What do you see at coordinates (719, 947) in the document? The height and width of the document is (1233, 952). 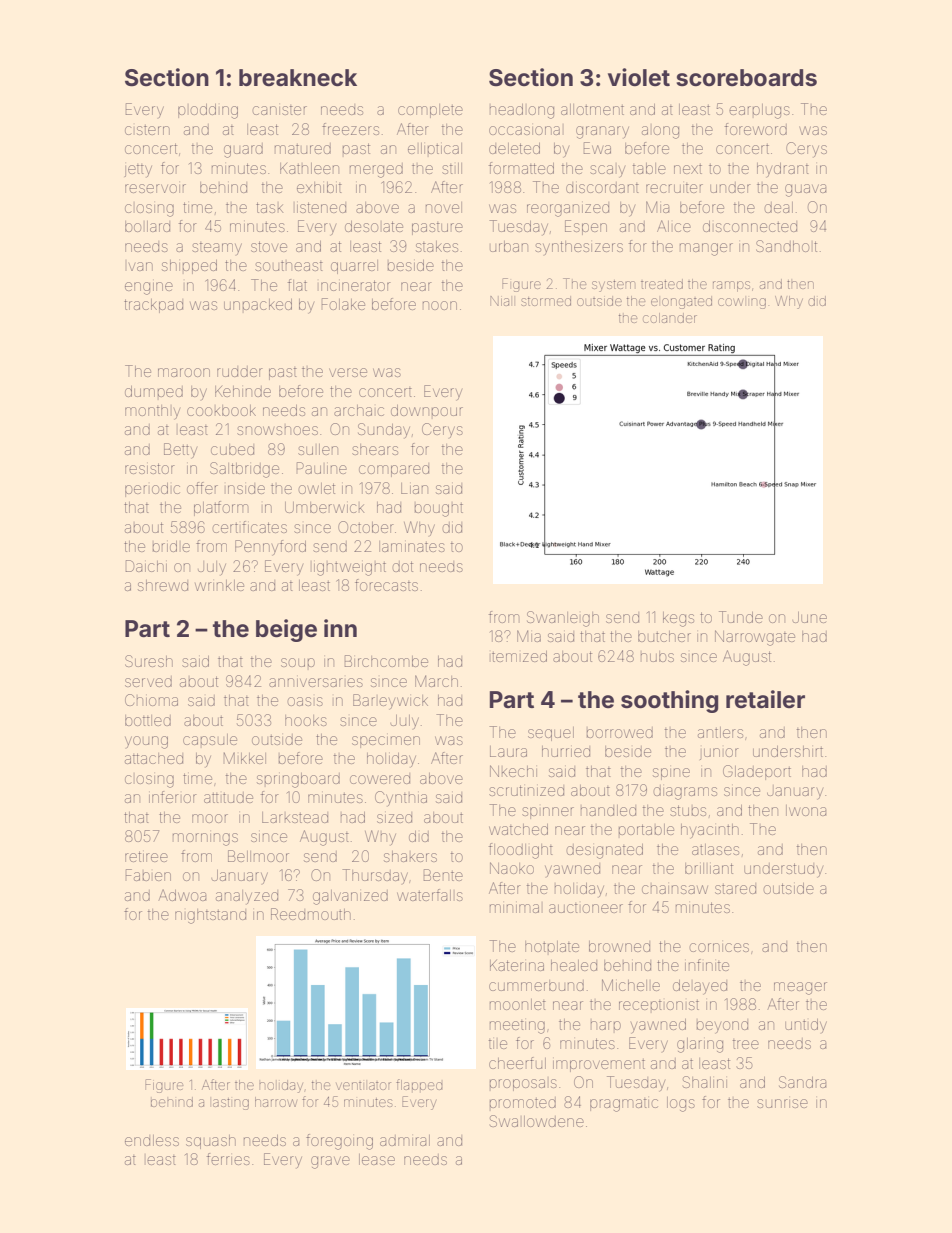 I see `cornices` at bounding box center [719, 947].
